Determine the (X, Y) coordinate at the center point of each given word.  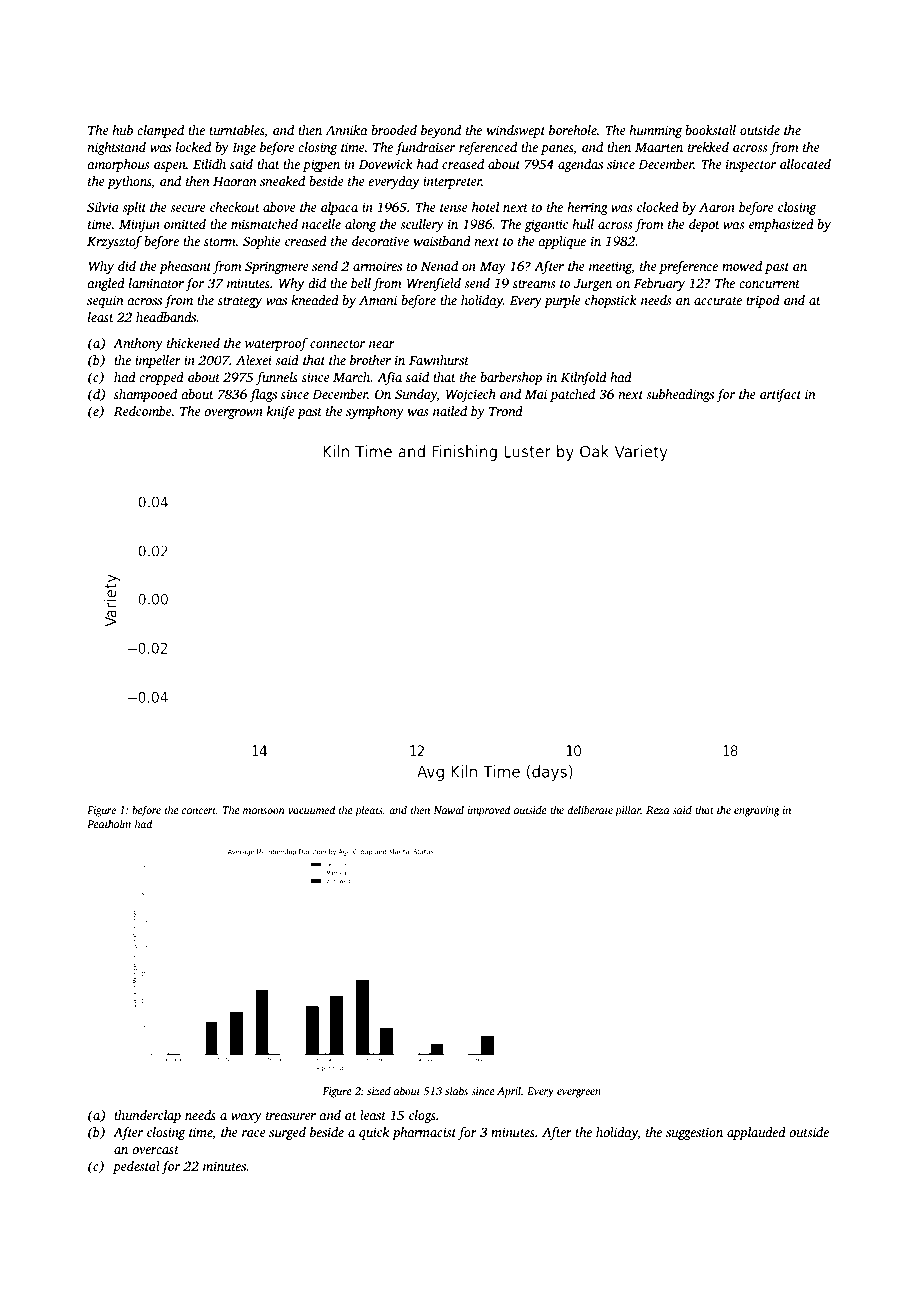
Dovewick (386, 164)
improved (489, 811)
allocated (805, 164)
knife (281, 412)
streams (534, 284)
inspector (751, 165)
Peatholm (109, 823)
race (254, 1133)
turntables (237, 130)
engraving (756, 811)
